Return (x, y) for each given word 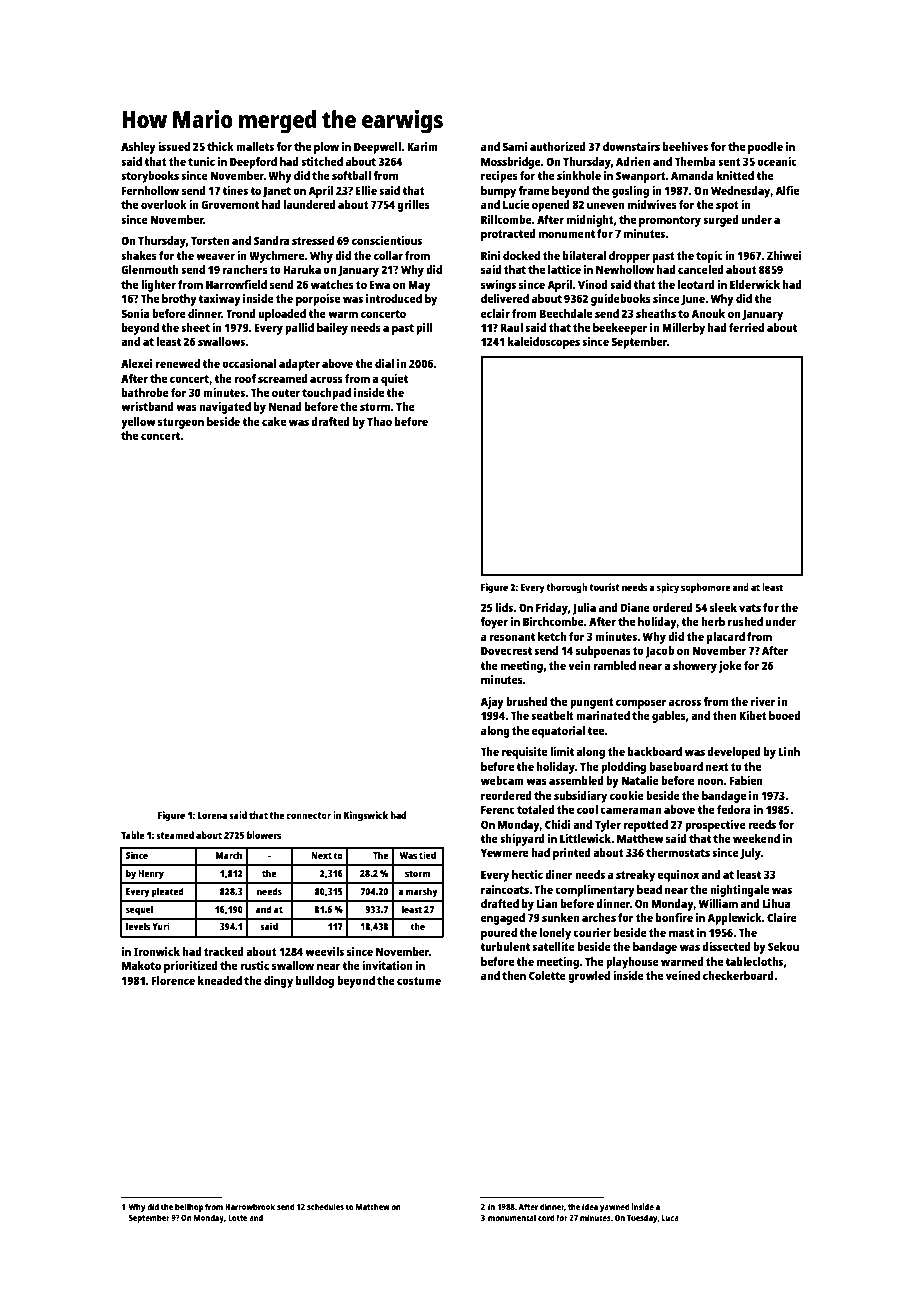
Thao (379, 421)
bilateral (584, 255)
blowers (264, 835)
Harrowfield (236, 284)
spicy (668, 588)
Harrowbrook (250, 1206)
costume (419, 981)
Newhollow (625, 269)
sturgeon (181, 423)
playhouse (632, 963)
